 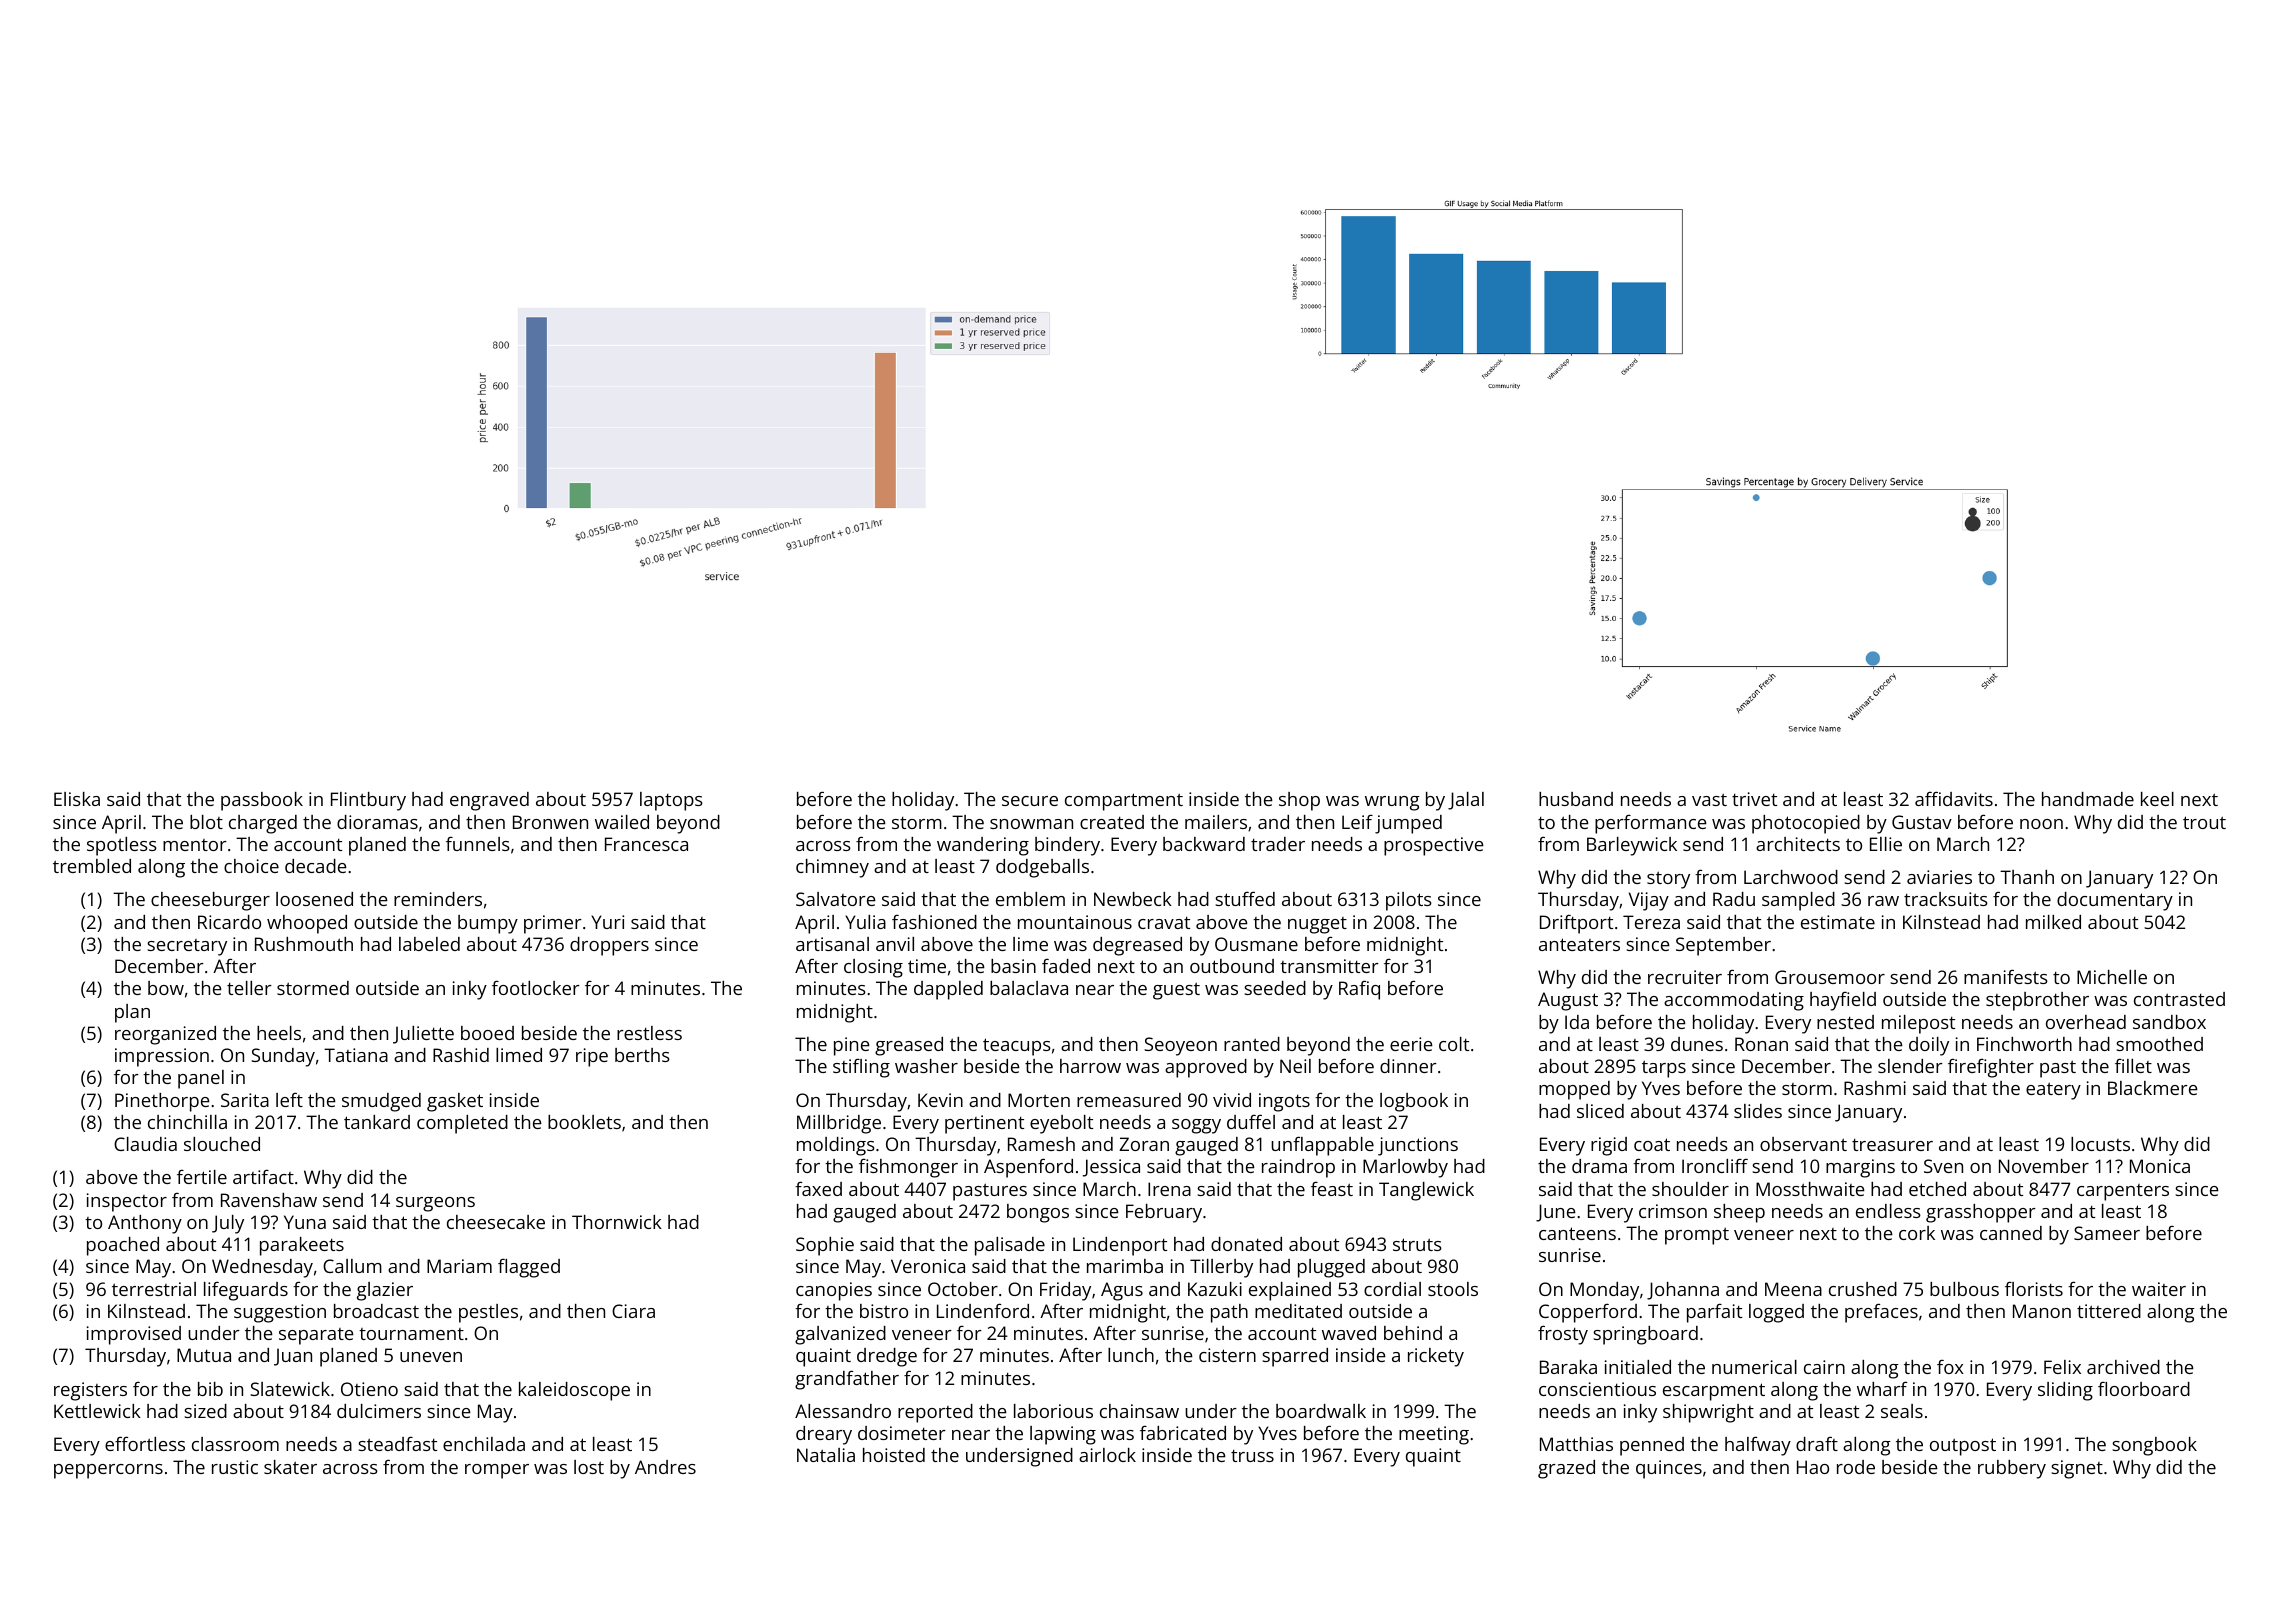 I want to click on outbound, so click(x=1232, y=966).
